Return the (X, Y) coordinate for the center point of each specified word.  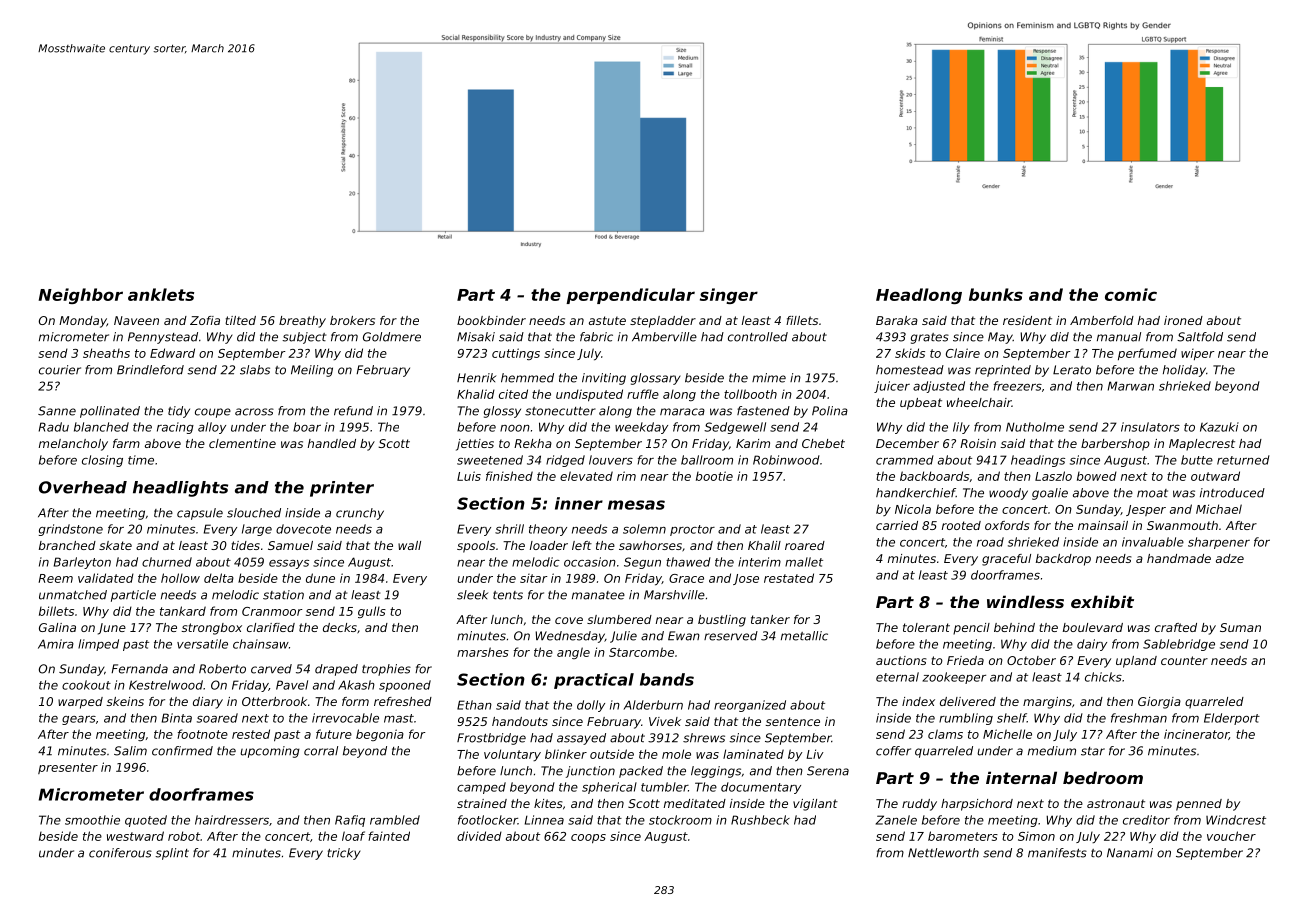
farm (126, 443)
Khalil (764, 545)
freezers (1018, 386)
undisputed (589, 395)
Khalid (476, 394)
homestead (910, 370)
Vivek (665, 721)
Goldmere (392, 337)
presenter (68, 768)
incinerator (1196, 734)
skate (115, 545)
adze (1230, 558)
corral (321, 751)
